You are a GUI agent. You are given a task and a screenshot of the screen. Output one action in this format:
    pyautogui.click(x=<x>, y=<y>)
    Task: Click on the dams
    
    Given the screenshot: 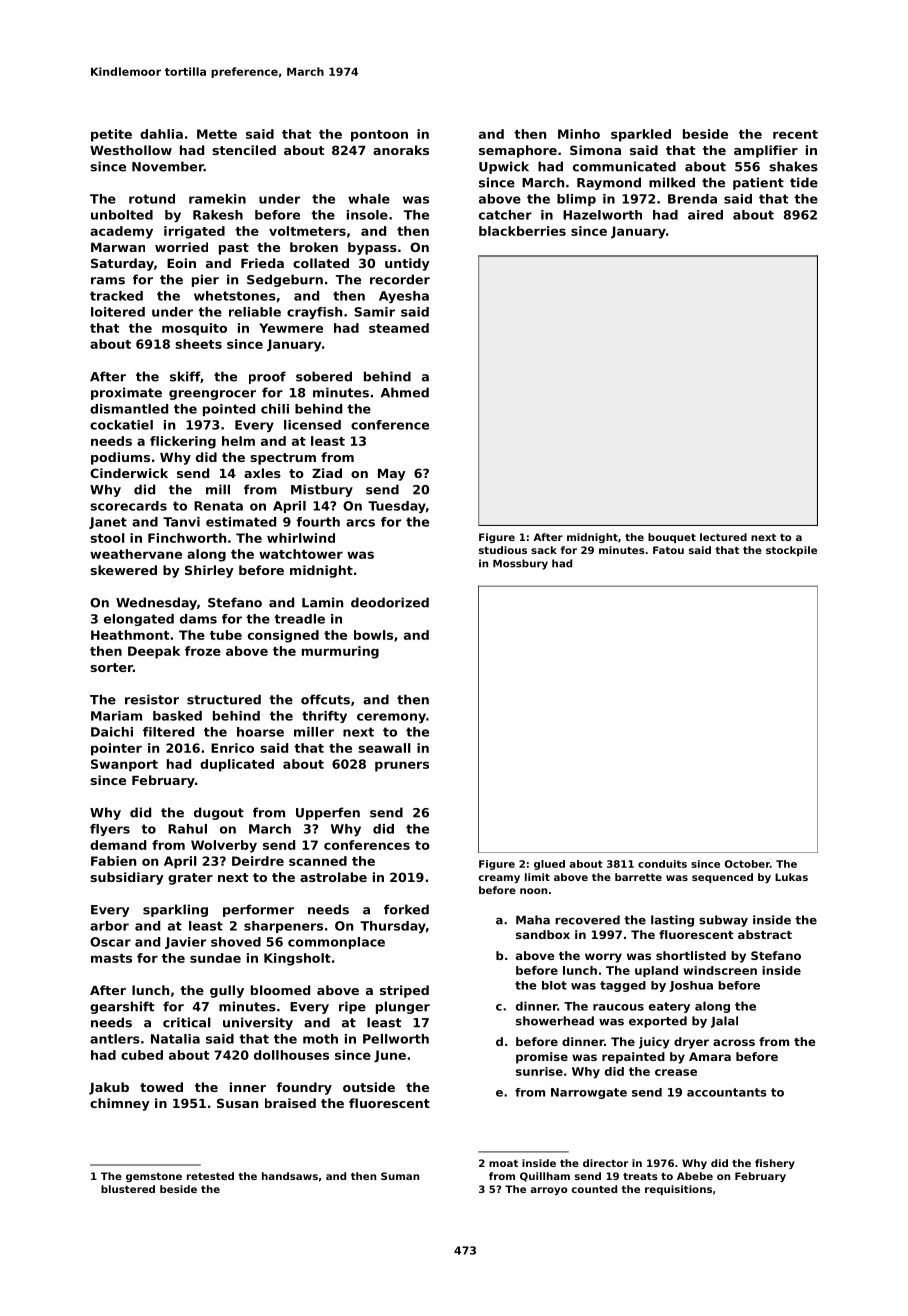 What is the action you would take?
    pyautogui.click(x=198, y=619)
